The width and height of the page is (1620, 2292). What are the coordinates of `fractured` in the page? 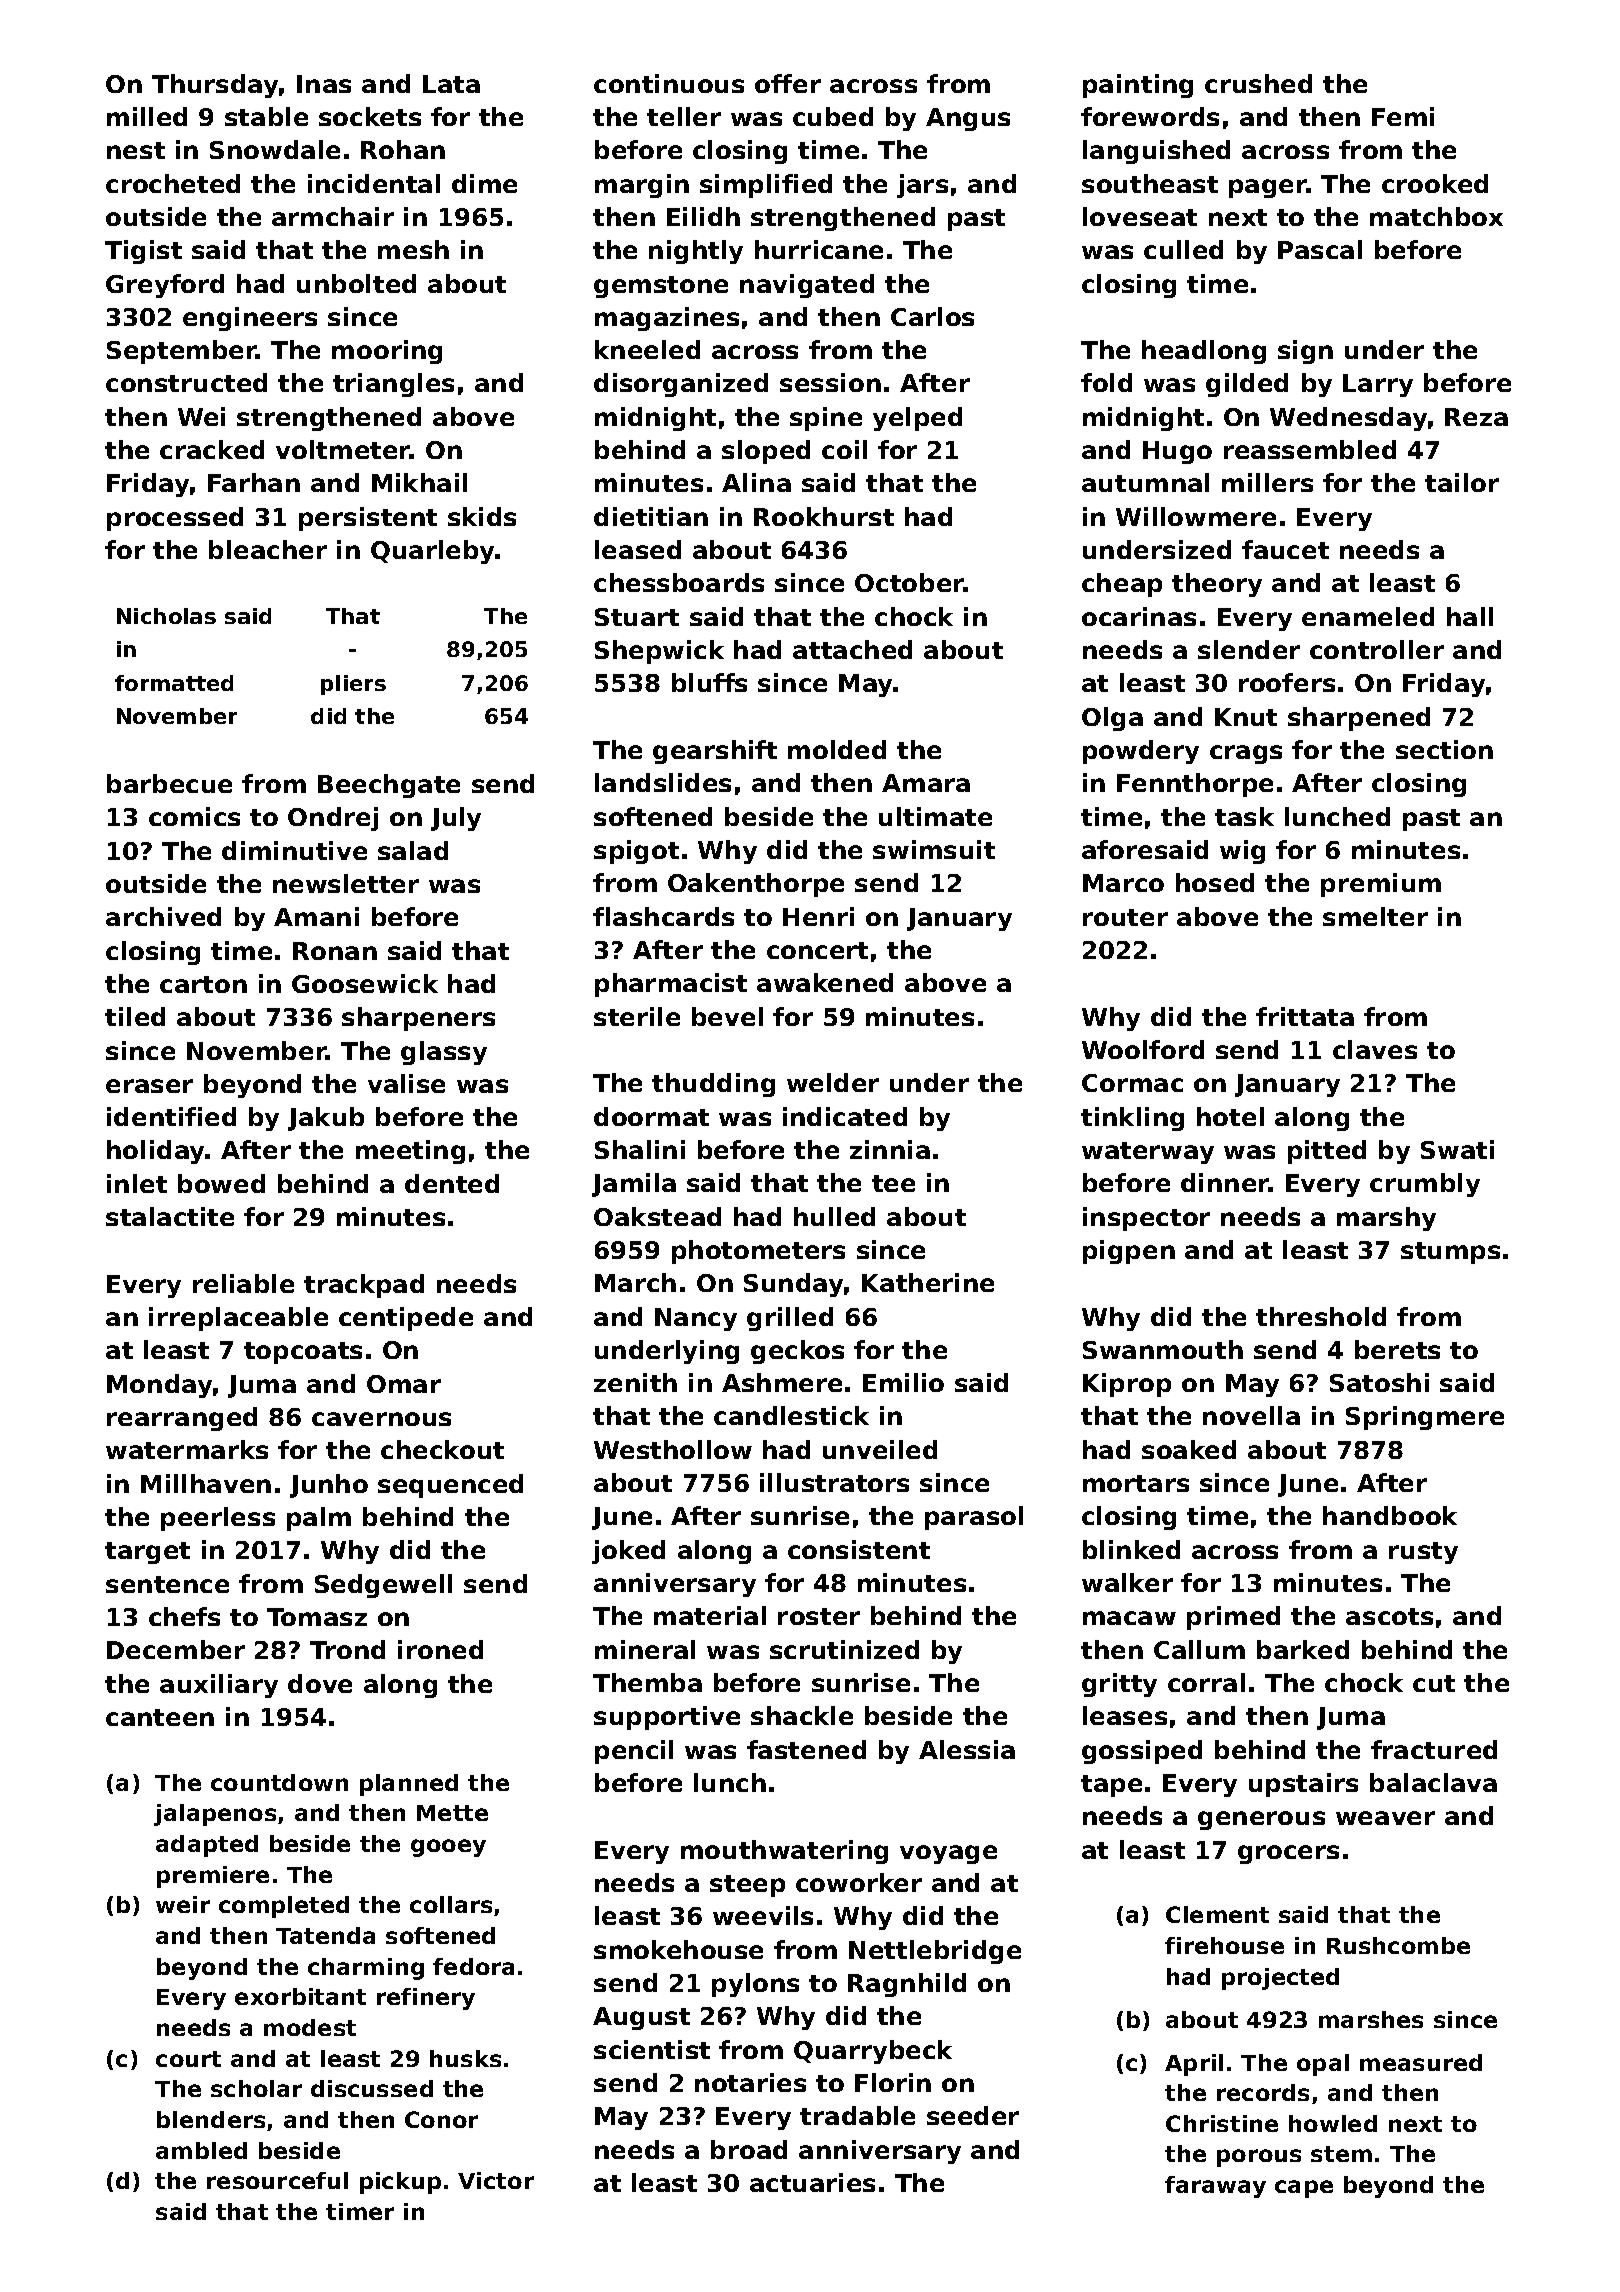 It's located at (1434, 1749).
